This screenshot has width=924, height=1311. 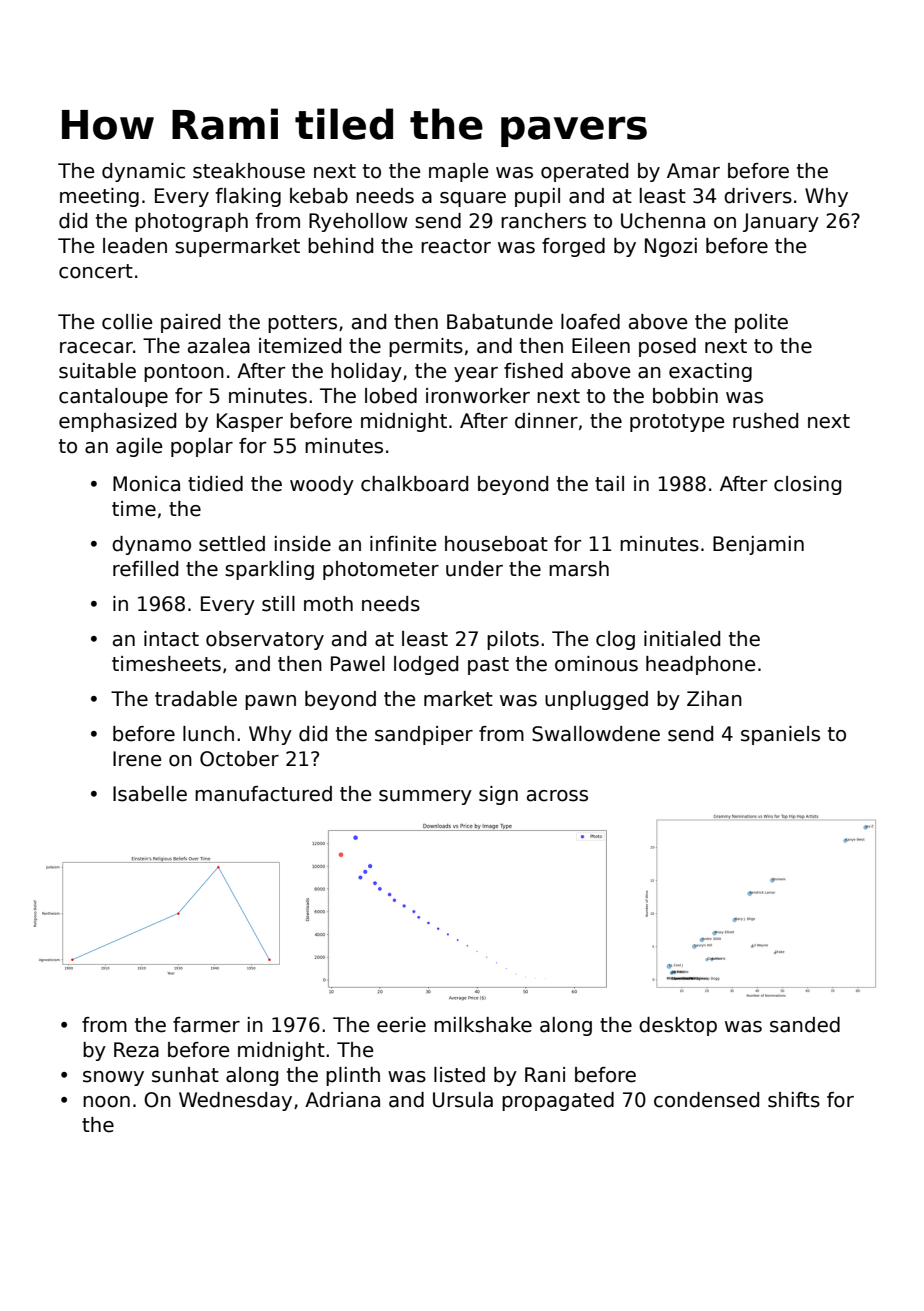 What do you see at coordinates (807, 485) in the screenshot?
I see `closing` at bounding box center [807, 485].
